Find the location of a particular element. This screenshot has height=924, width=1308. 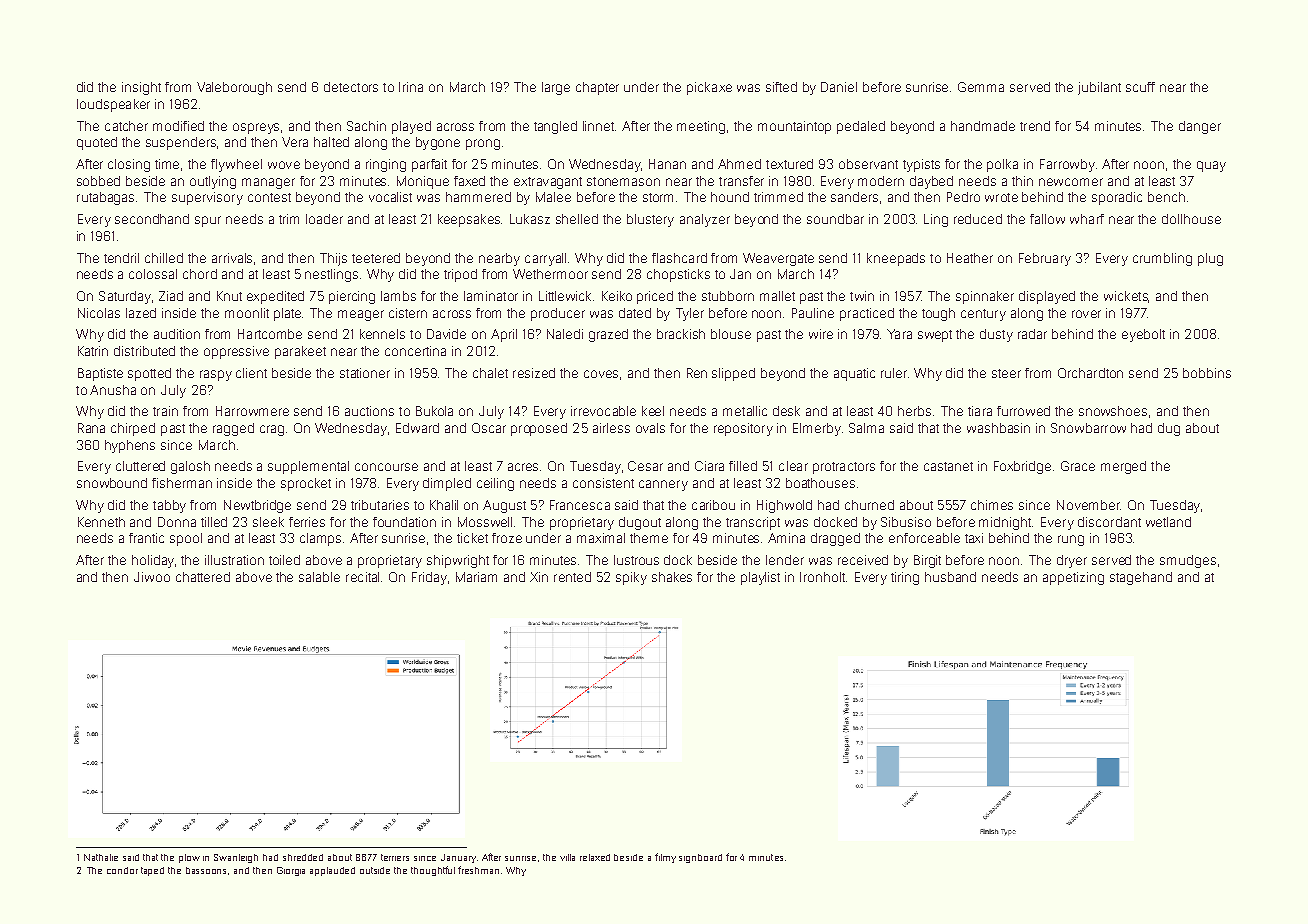

Valeborough is located at coordinates (234, 88).
